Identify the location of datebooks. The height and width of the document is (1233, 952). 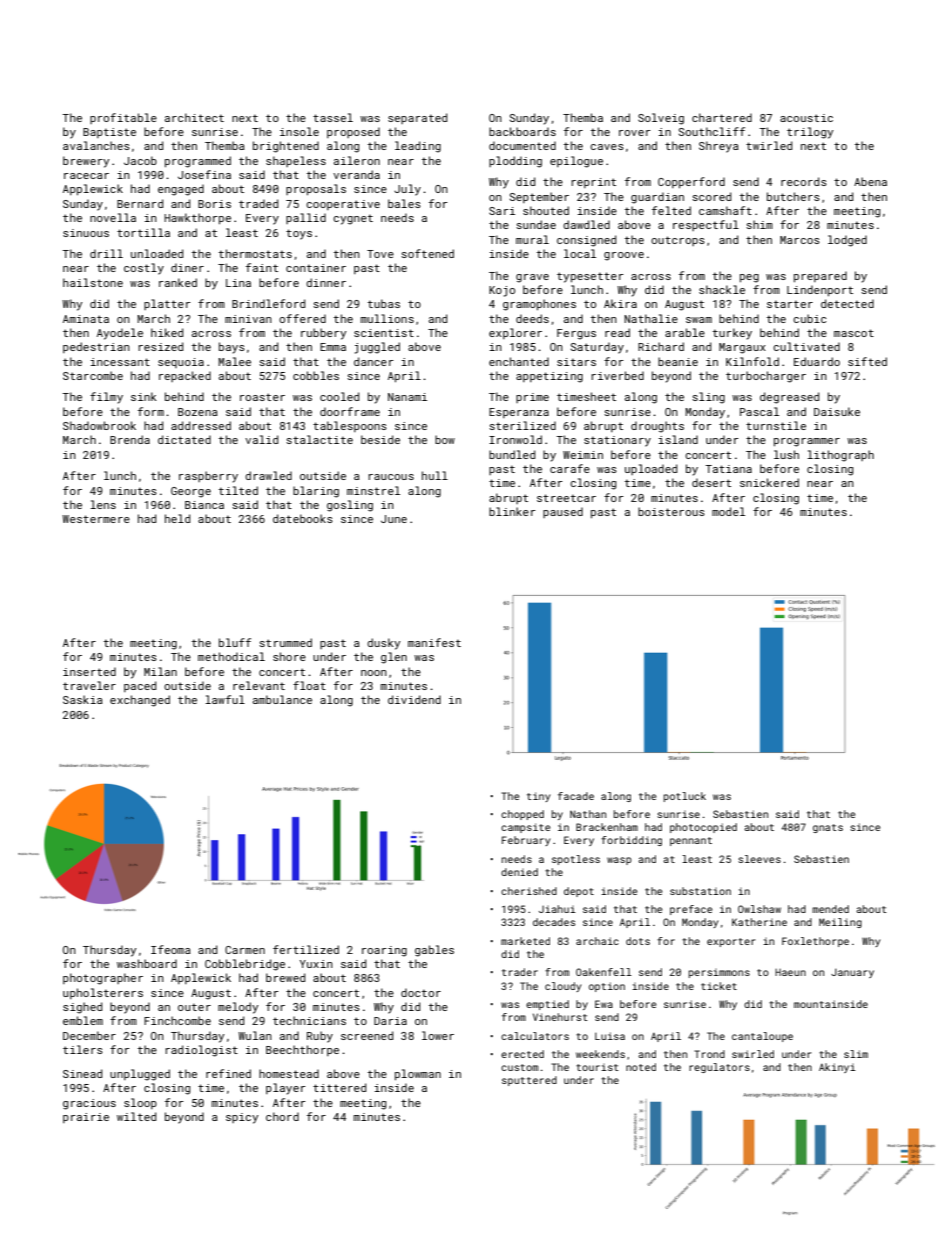
(303, 518).
